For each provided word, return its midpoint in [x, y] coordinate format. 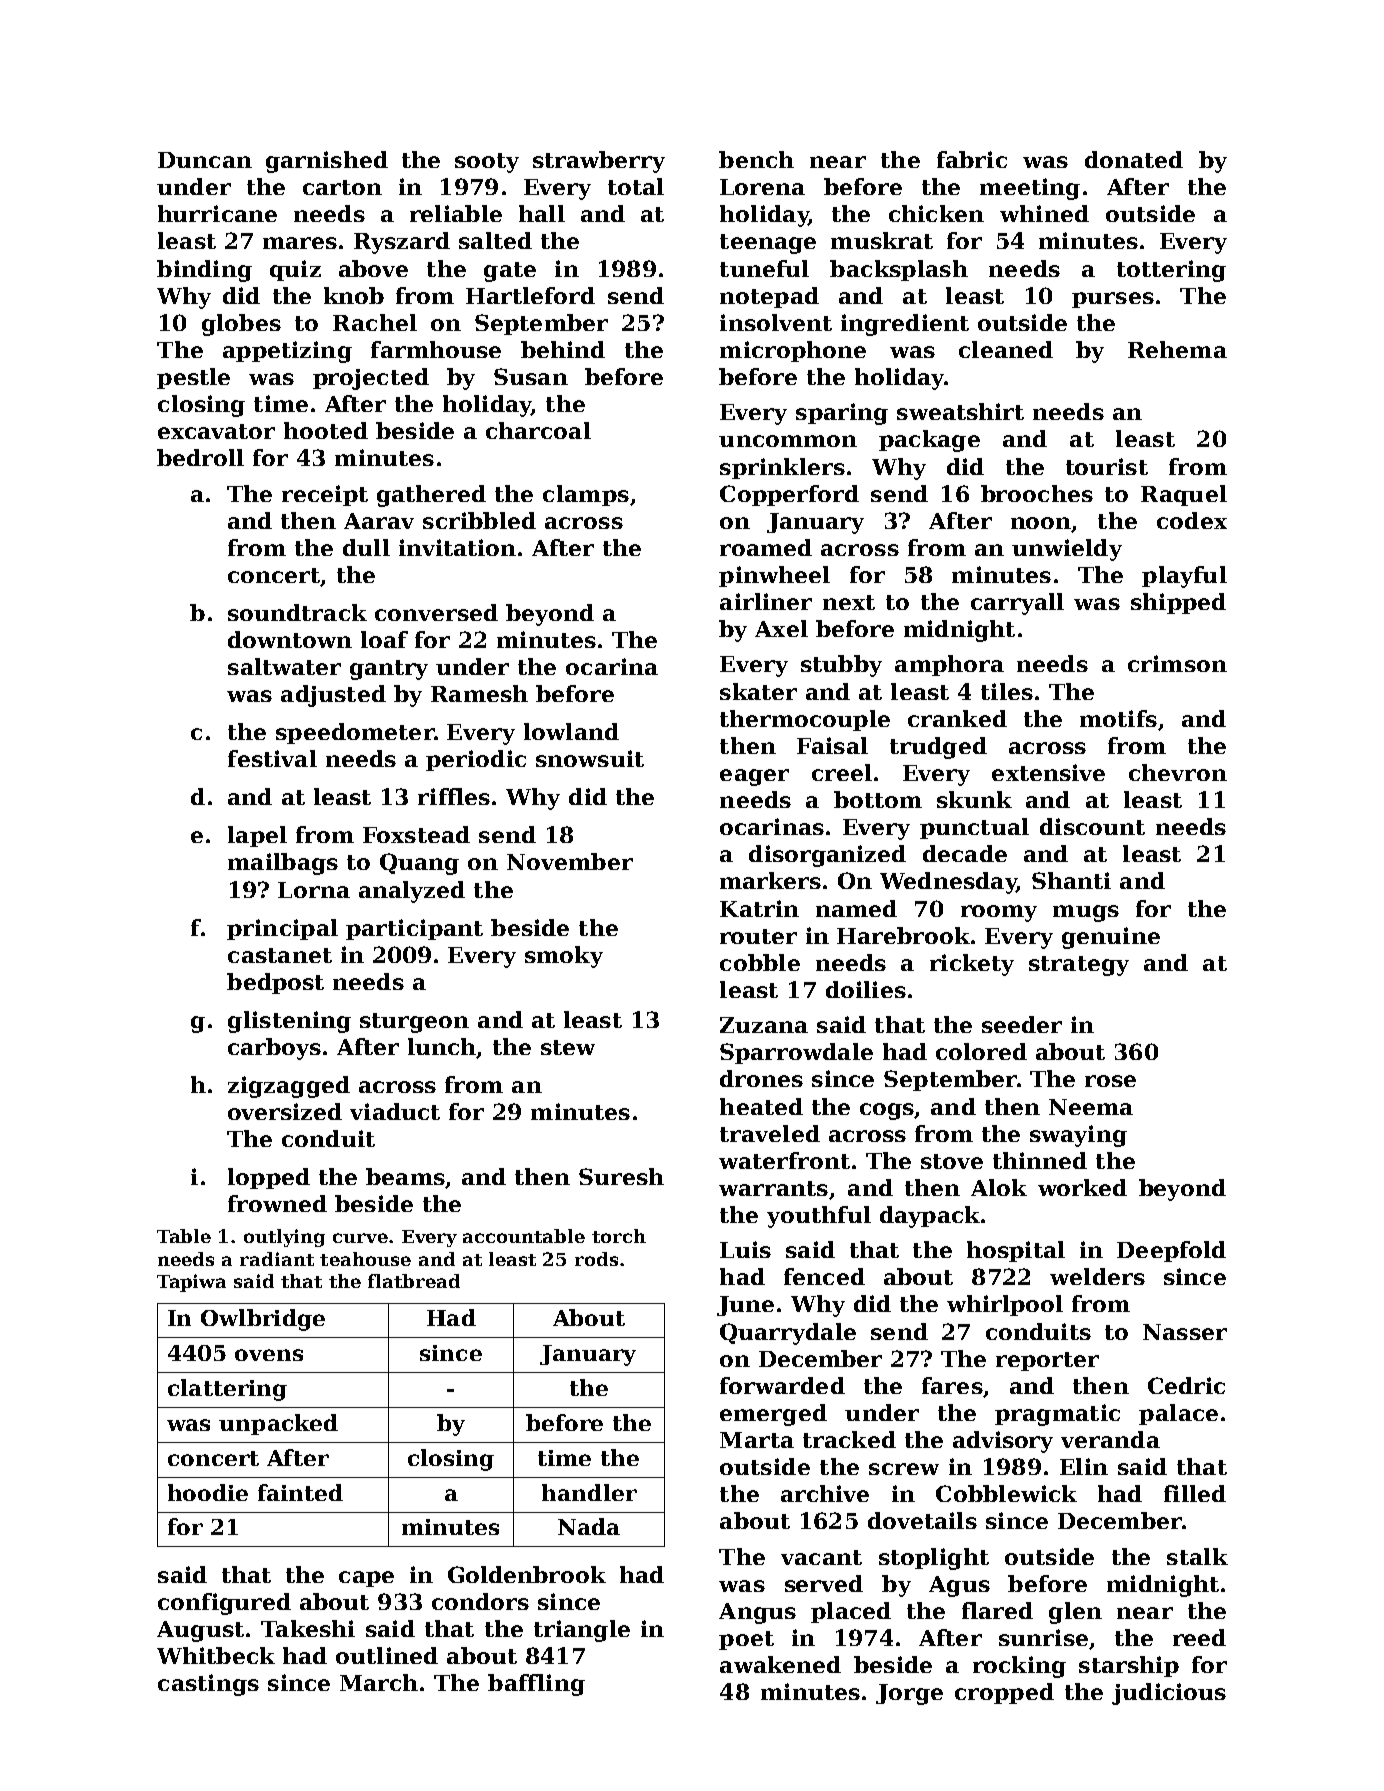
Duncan [205, 160]
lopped [269, 1178]
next [849, 602]
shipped [1178, 603]
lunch [442, 1046]
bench [756, 159]
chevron [1178, 772]
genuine [1111, 938]
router [758, 936]
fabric [972, 159]
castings [208, 1685]
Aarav [379, 521]
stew [568, 1047]
